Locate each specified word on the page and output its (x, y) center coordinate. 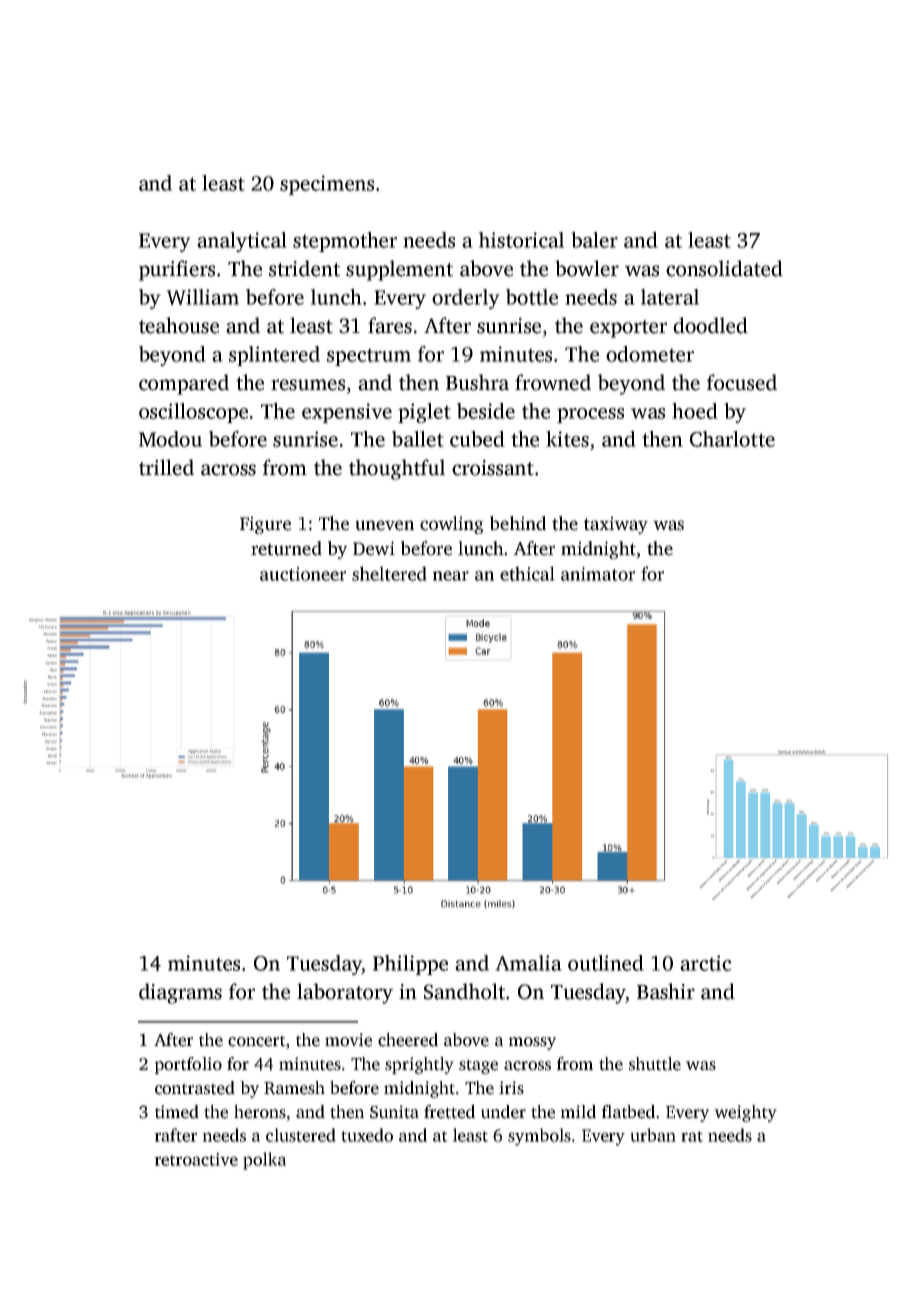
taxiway (616, 525)
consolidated (724, 268)
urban (653, 1135)
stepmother (345, 242)
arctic (705, 963)
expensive (347, 413)
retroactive (196, 1159)
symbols (539, 1137)
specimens (327, 185)
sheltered (389, 573)
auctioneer (303, 574)
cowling (452, 525)
